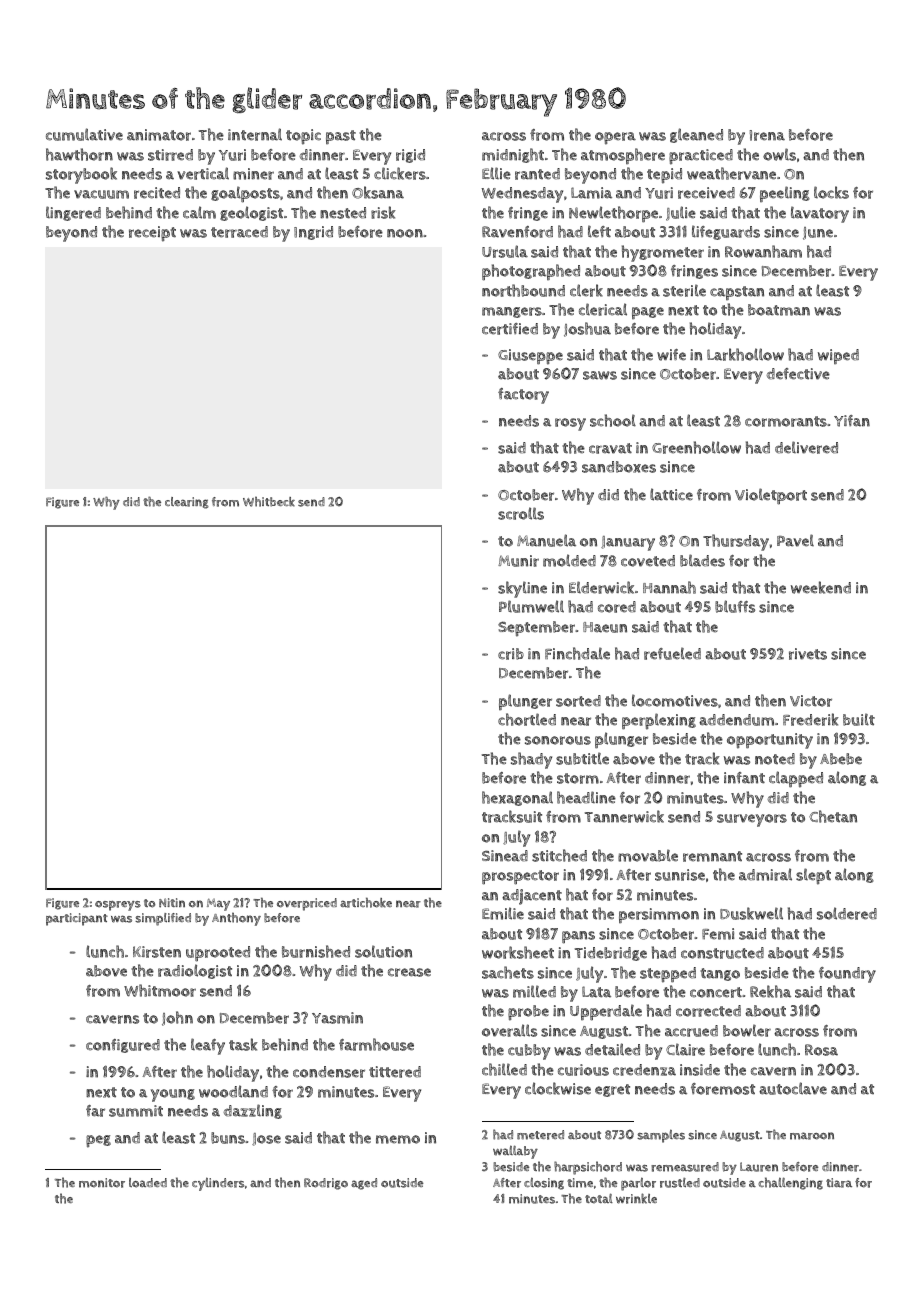 Image resolution: width=924 pixels, height=1308 pixels. Describe the element at coordinates (838, 356) in the screenshot. I see `wiped` at that location.
